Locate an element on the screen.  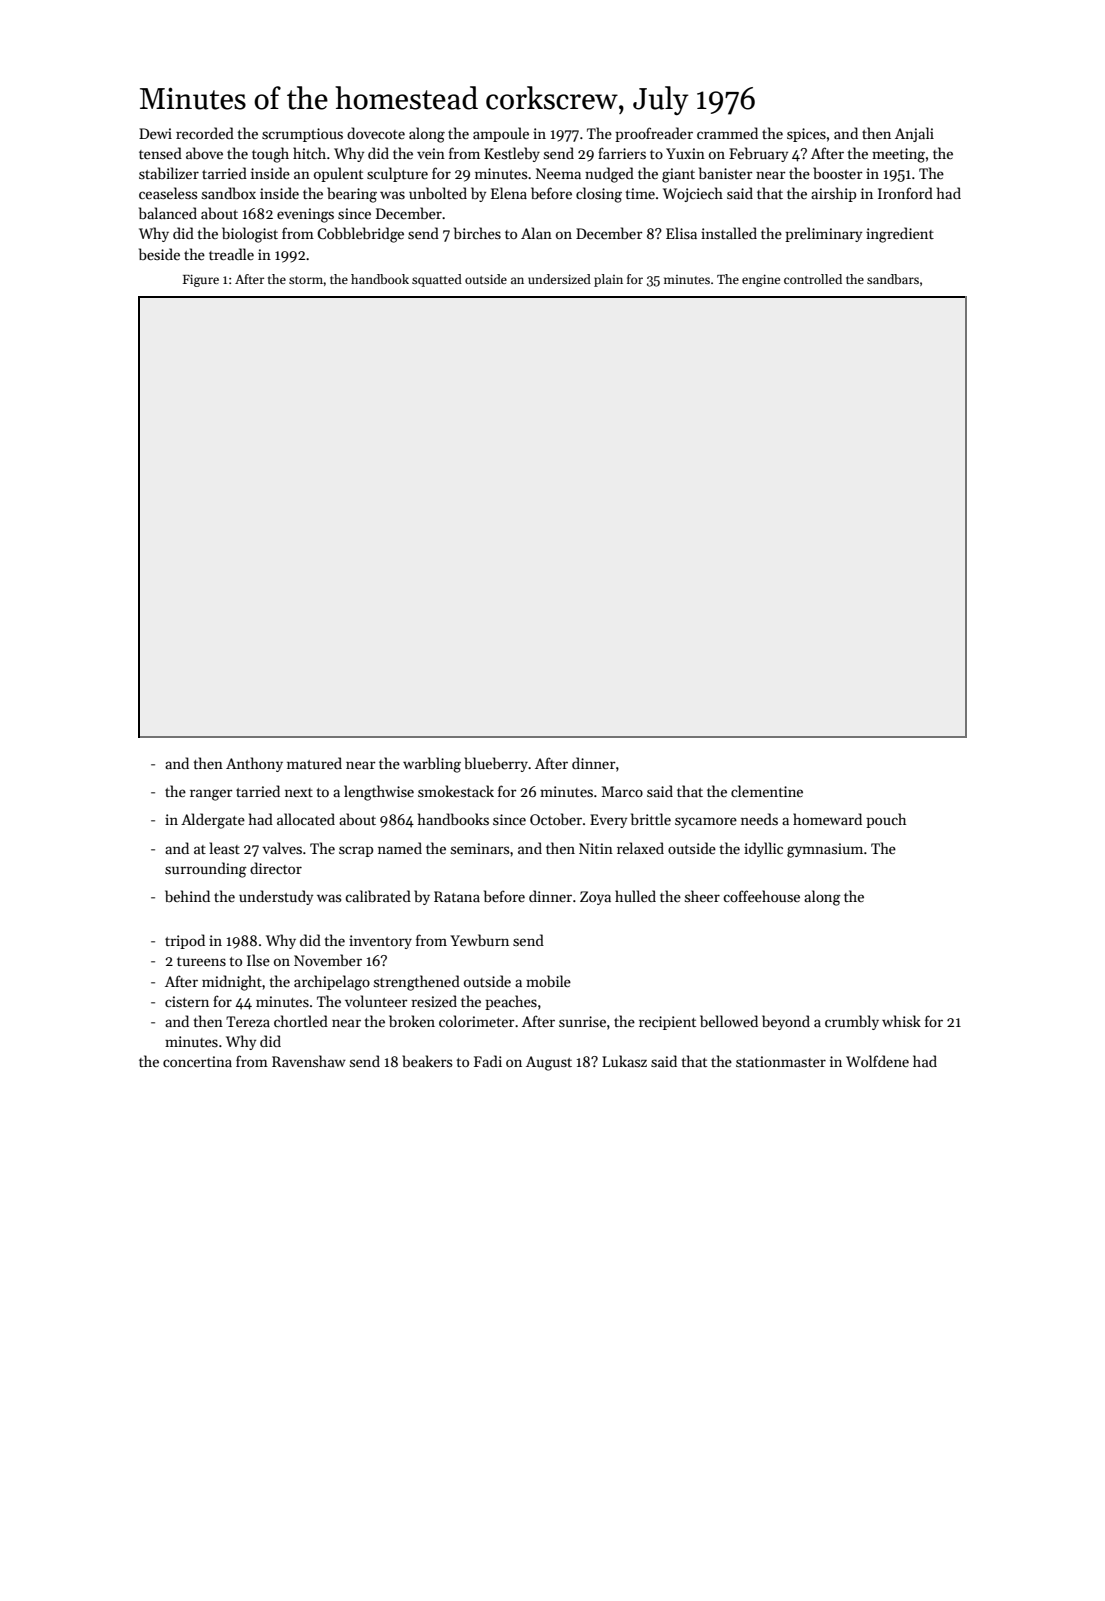
squatted is located at coordinates (437, 280).
